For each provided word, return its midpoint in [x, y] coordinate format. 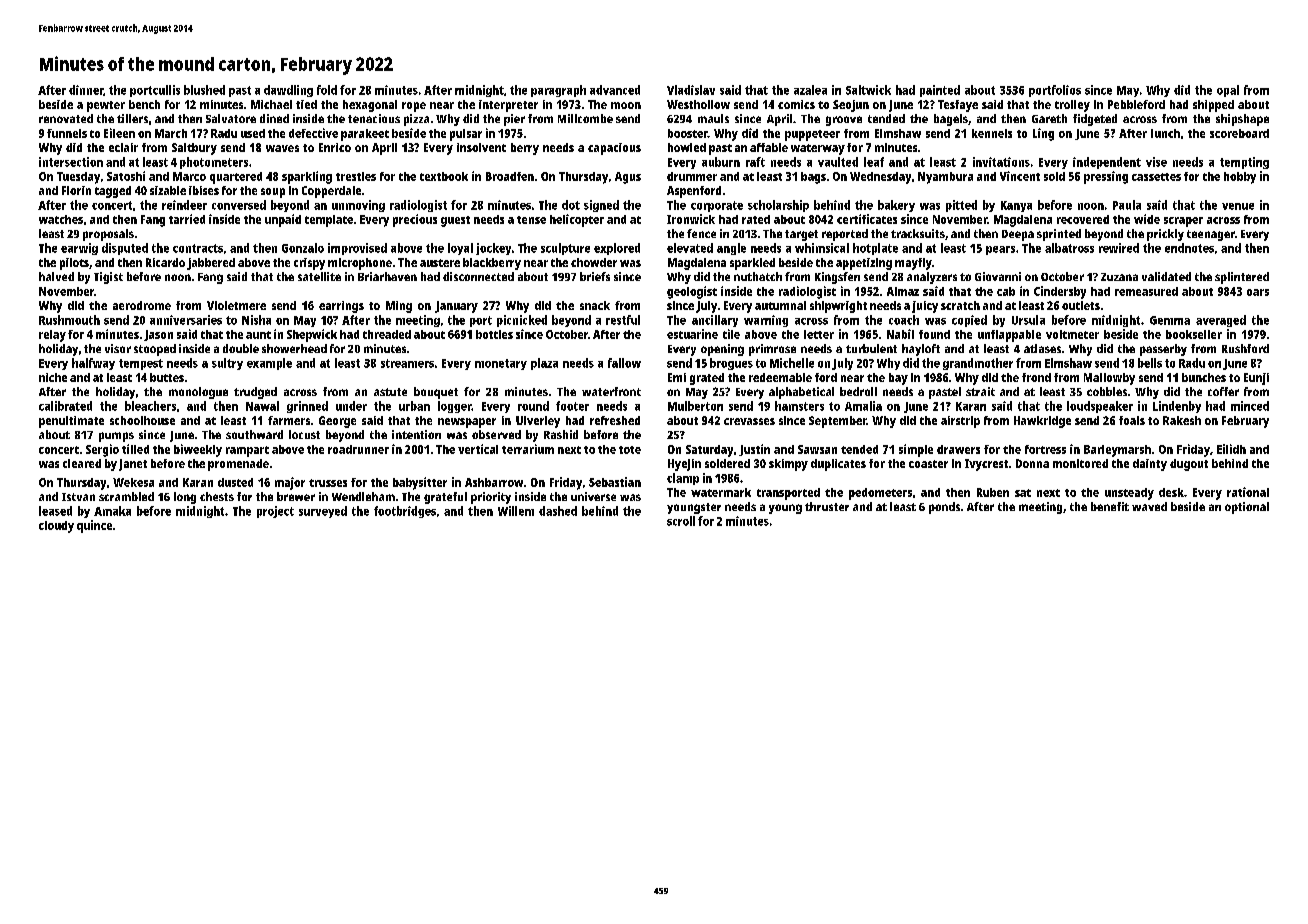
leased [55, 511]
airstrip [960, 422]
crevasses [749, 421]
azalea [810, 90]
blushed [204, 90]
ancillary [715, 321]
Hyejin [684, 465]
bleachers [150, 406]
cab [1006, 291]
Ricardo [165, 262]
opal [1228, 91]
